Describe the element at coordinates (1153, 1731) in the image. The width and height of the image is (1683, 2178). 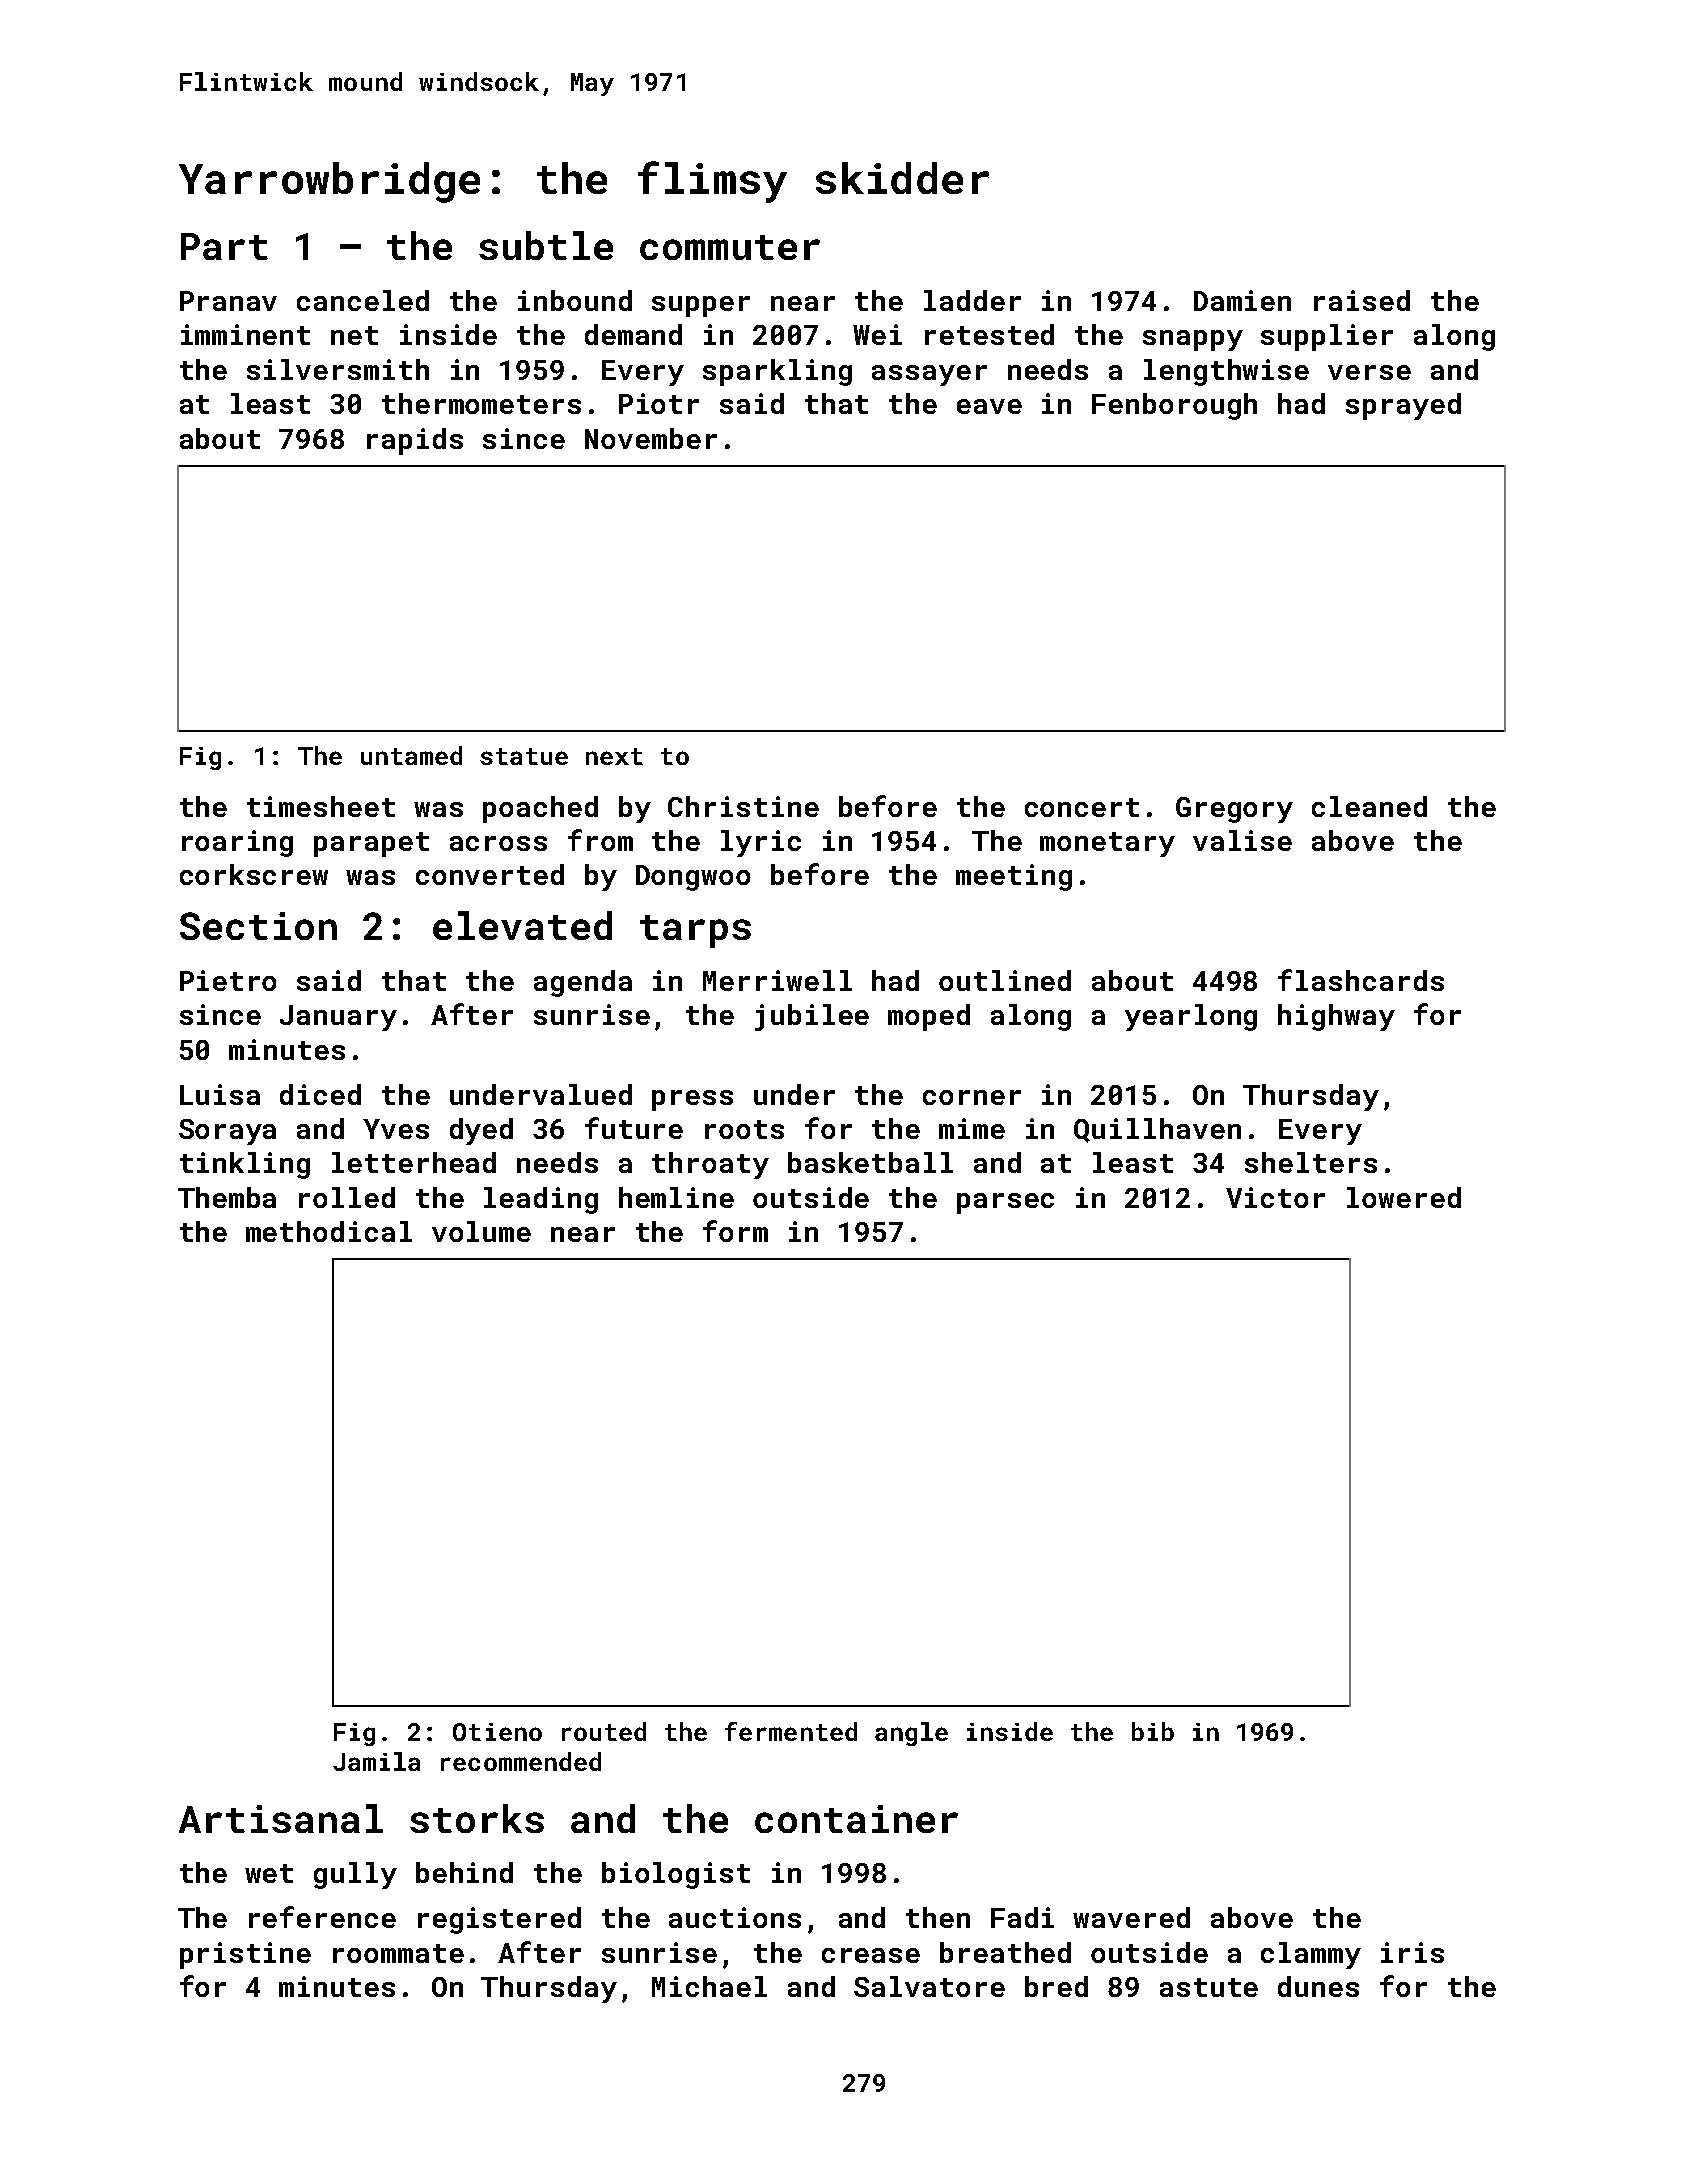
I see `bib` at that location.
